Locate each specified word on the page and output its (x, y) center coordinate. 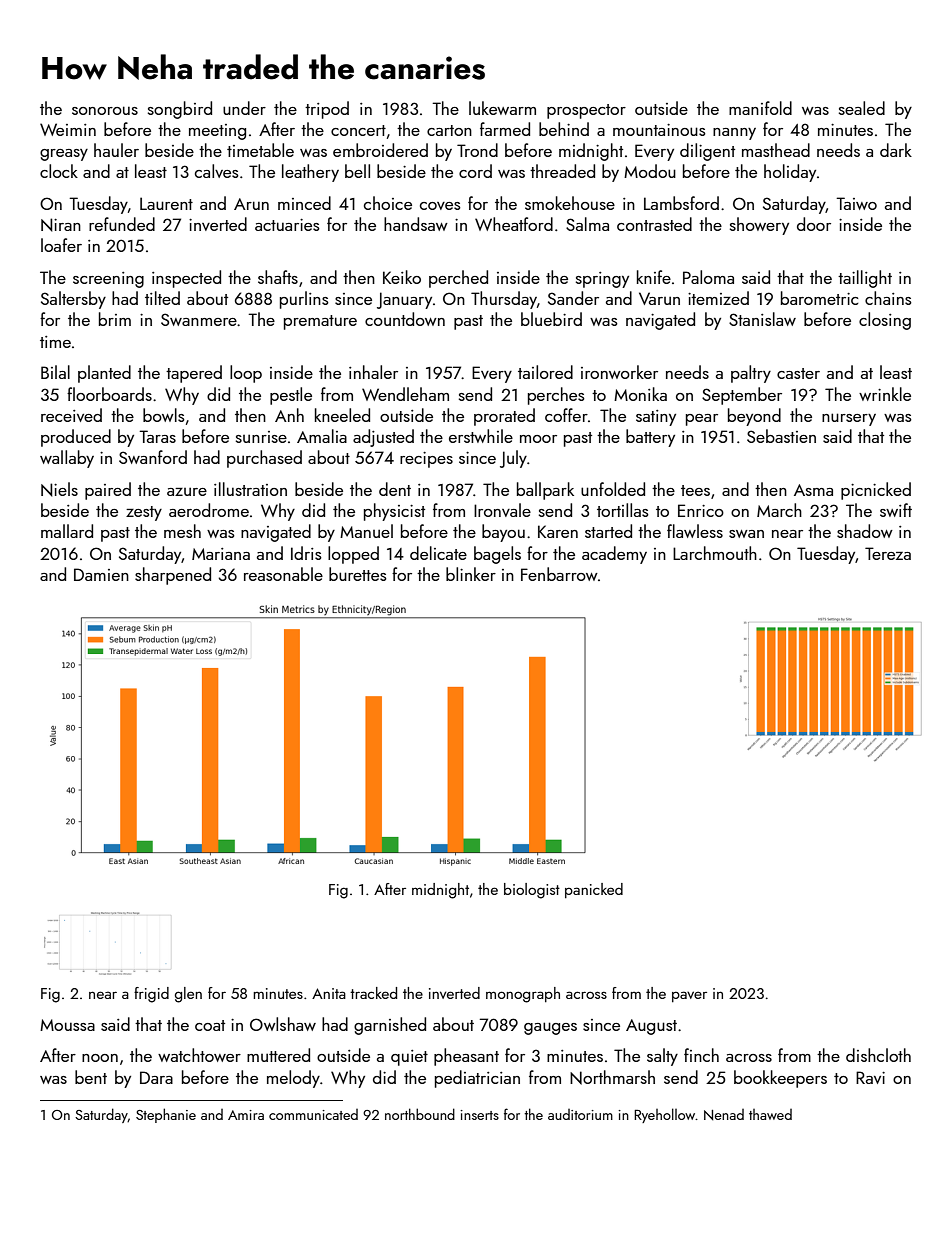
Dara (156, 1077)
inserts (479, 1115)
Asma (813, 490)
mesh (182, 531)
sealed (862, 108)
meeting (217, 132)
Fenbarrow (559, 574)
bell (357, 171)
